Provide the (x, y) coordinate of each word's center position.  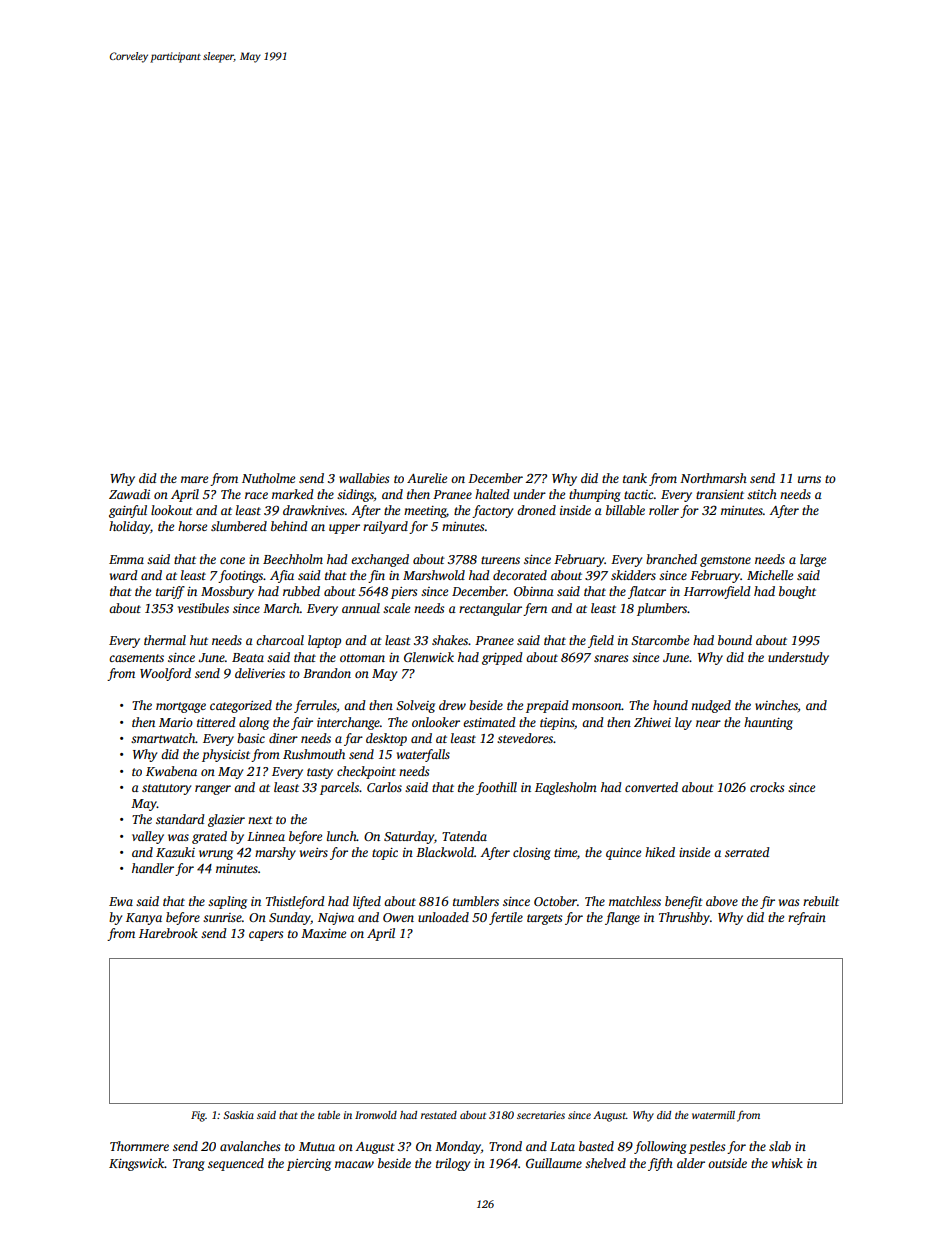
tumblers (476, 901)
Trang (189, 1165)
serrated (747, 852)
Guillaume (554, 1163)
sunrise (222, 917)
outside (727, 1163)
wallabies (364, 478)
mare (194, 479)
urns (809, 479)
